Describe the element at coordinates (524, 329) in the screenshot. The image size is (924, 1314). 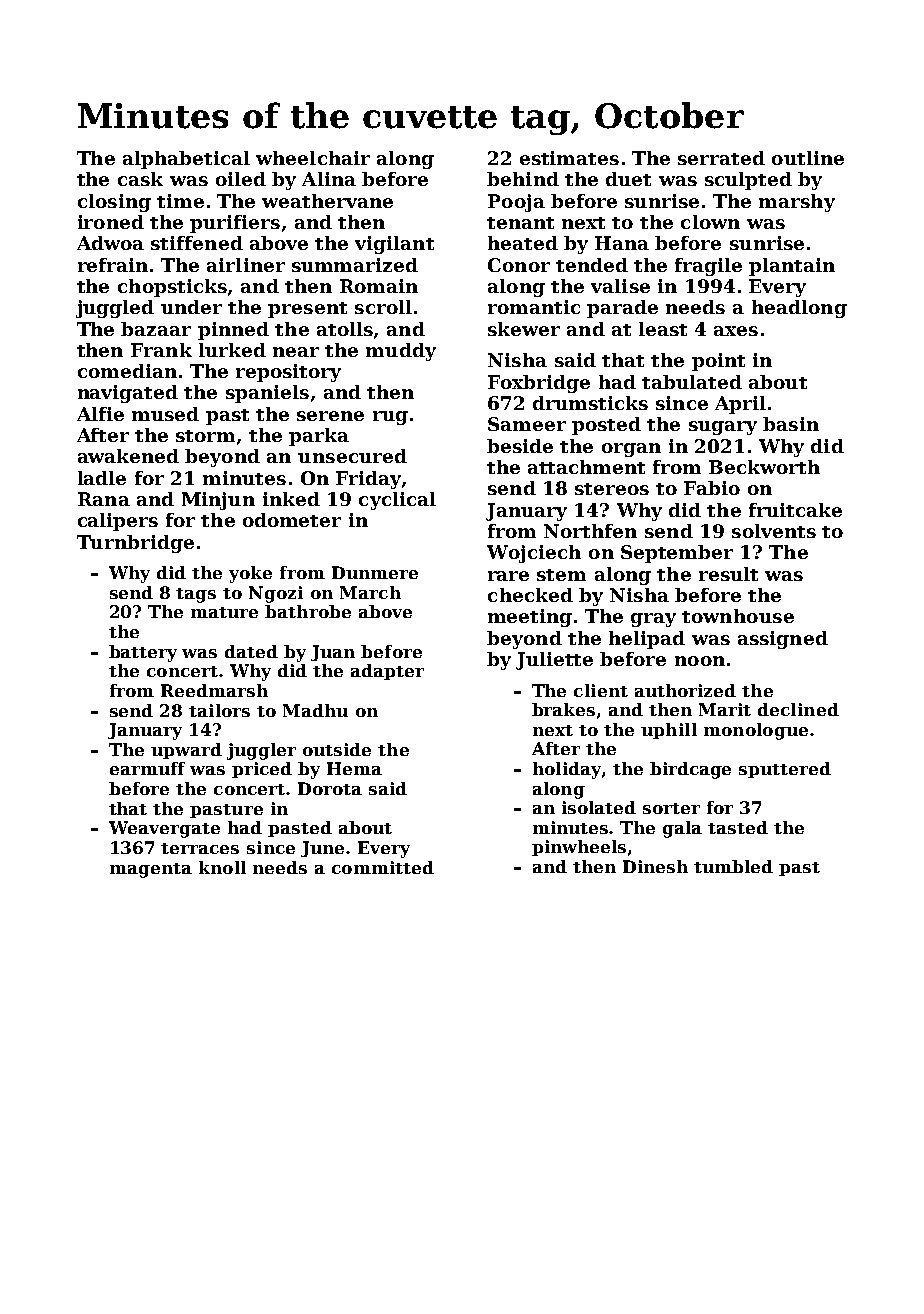
I see `skewer` at that location.
